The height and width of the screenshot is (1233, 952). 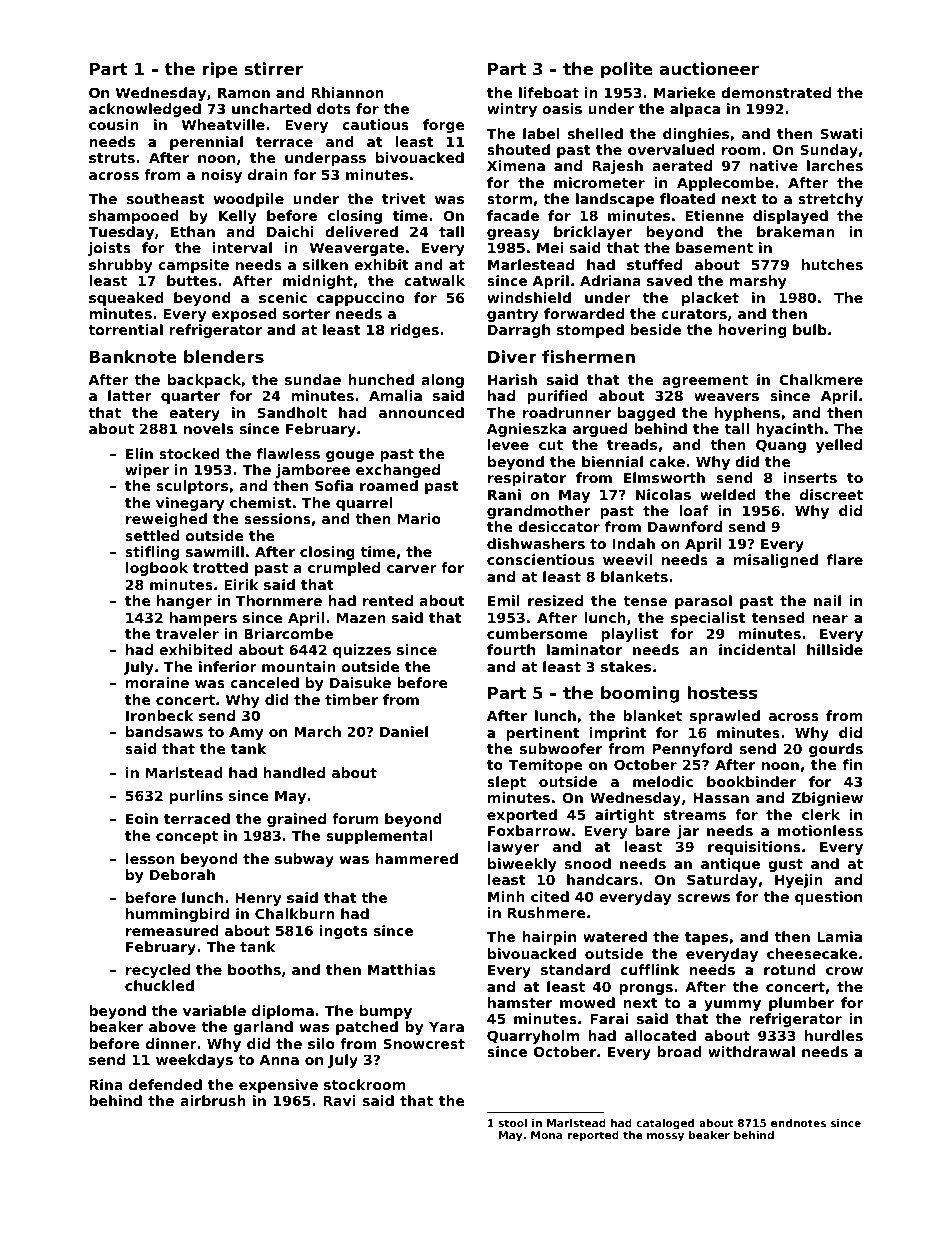 What do you see at coordinates (157, 569) in the screenshot?
I see `logbook` at bounding box center [157, 569].
